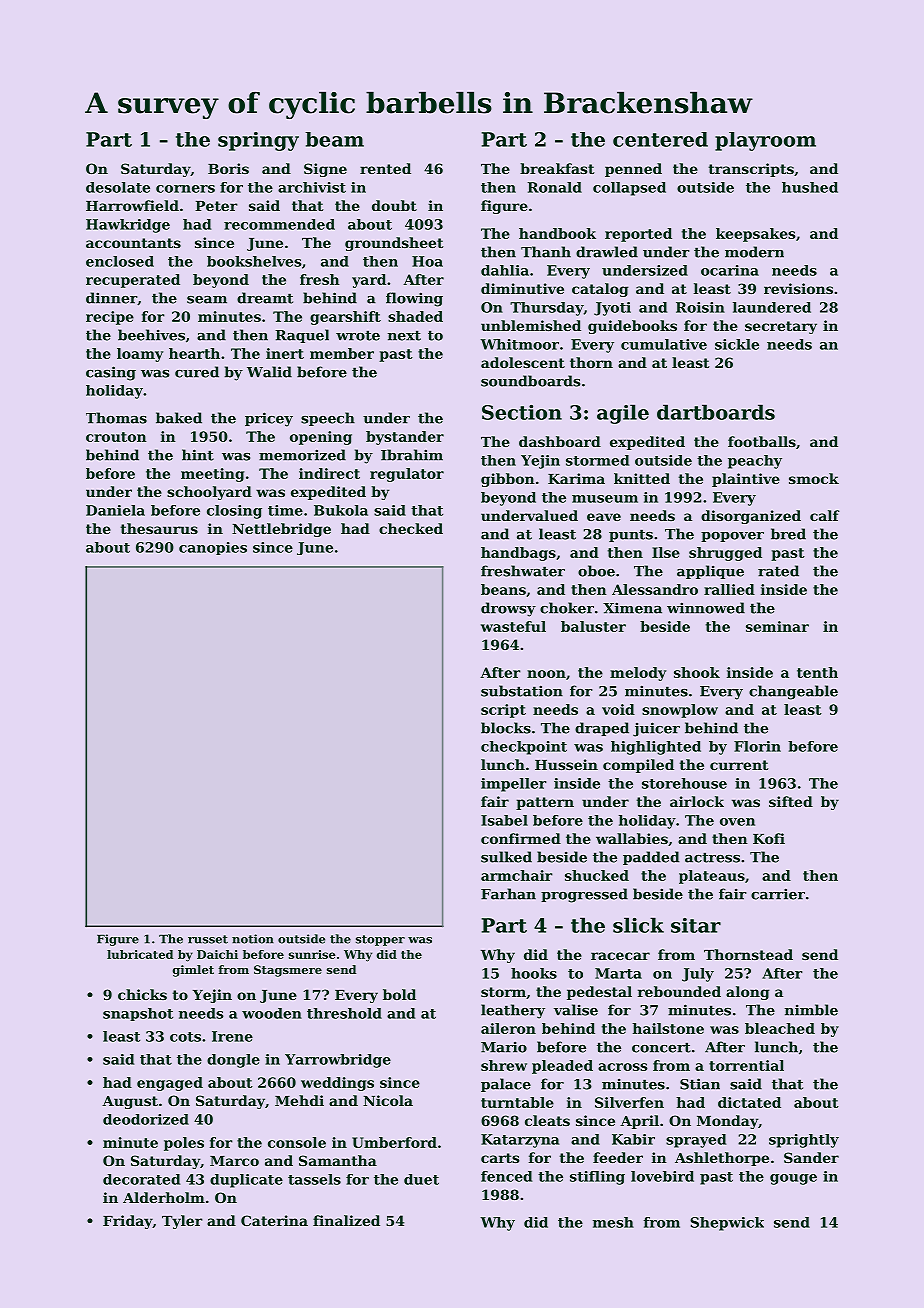 This screenshot has width=924, height=1308. What do you see at coordinates (781, 327) in the screenshot?
I see `secretary` at bounding box center [781, 327].
